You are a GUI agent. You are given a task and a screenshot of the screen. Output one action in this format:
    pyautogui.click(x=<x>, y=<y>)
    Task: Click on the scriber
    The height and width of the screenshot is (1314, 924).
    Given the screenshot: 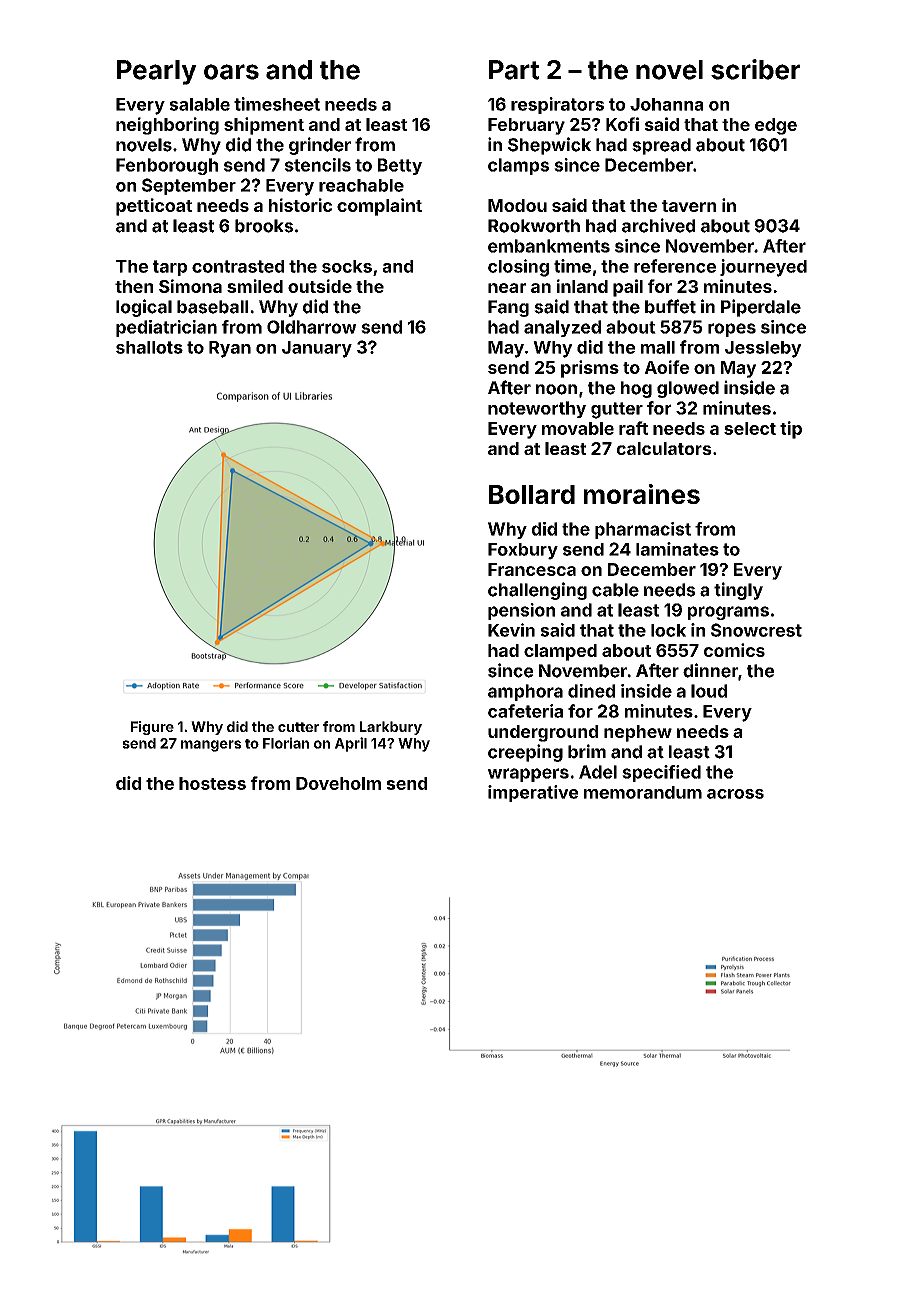 What is the action you would take?
    pyautogui.click(x=755, y=69)
